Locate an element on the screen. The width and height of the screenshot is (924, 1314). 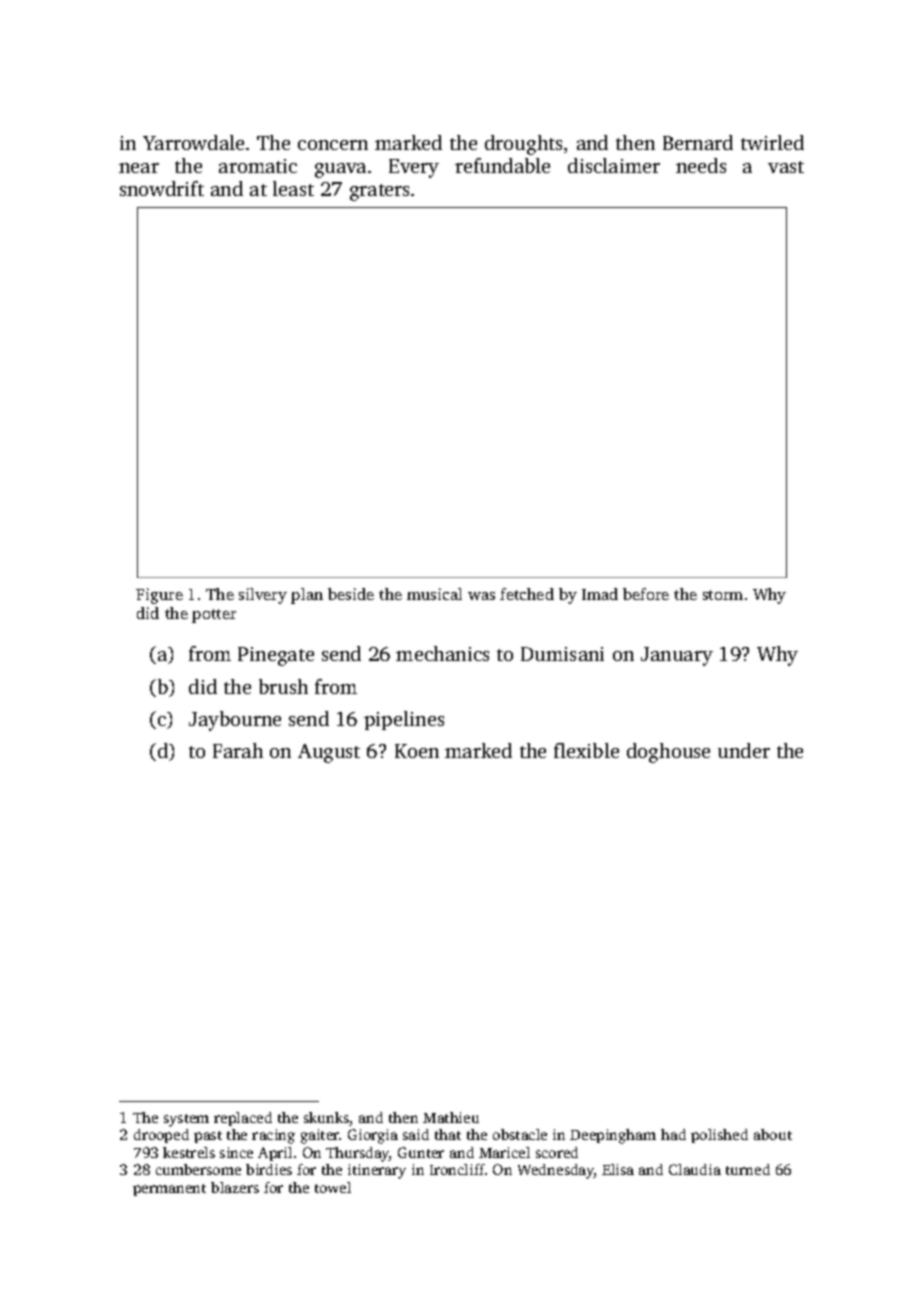
drooped is located at coordinates (161, 1136).
